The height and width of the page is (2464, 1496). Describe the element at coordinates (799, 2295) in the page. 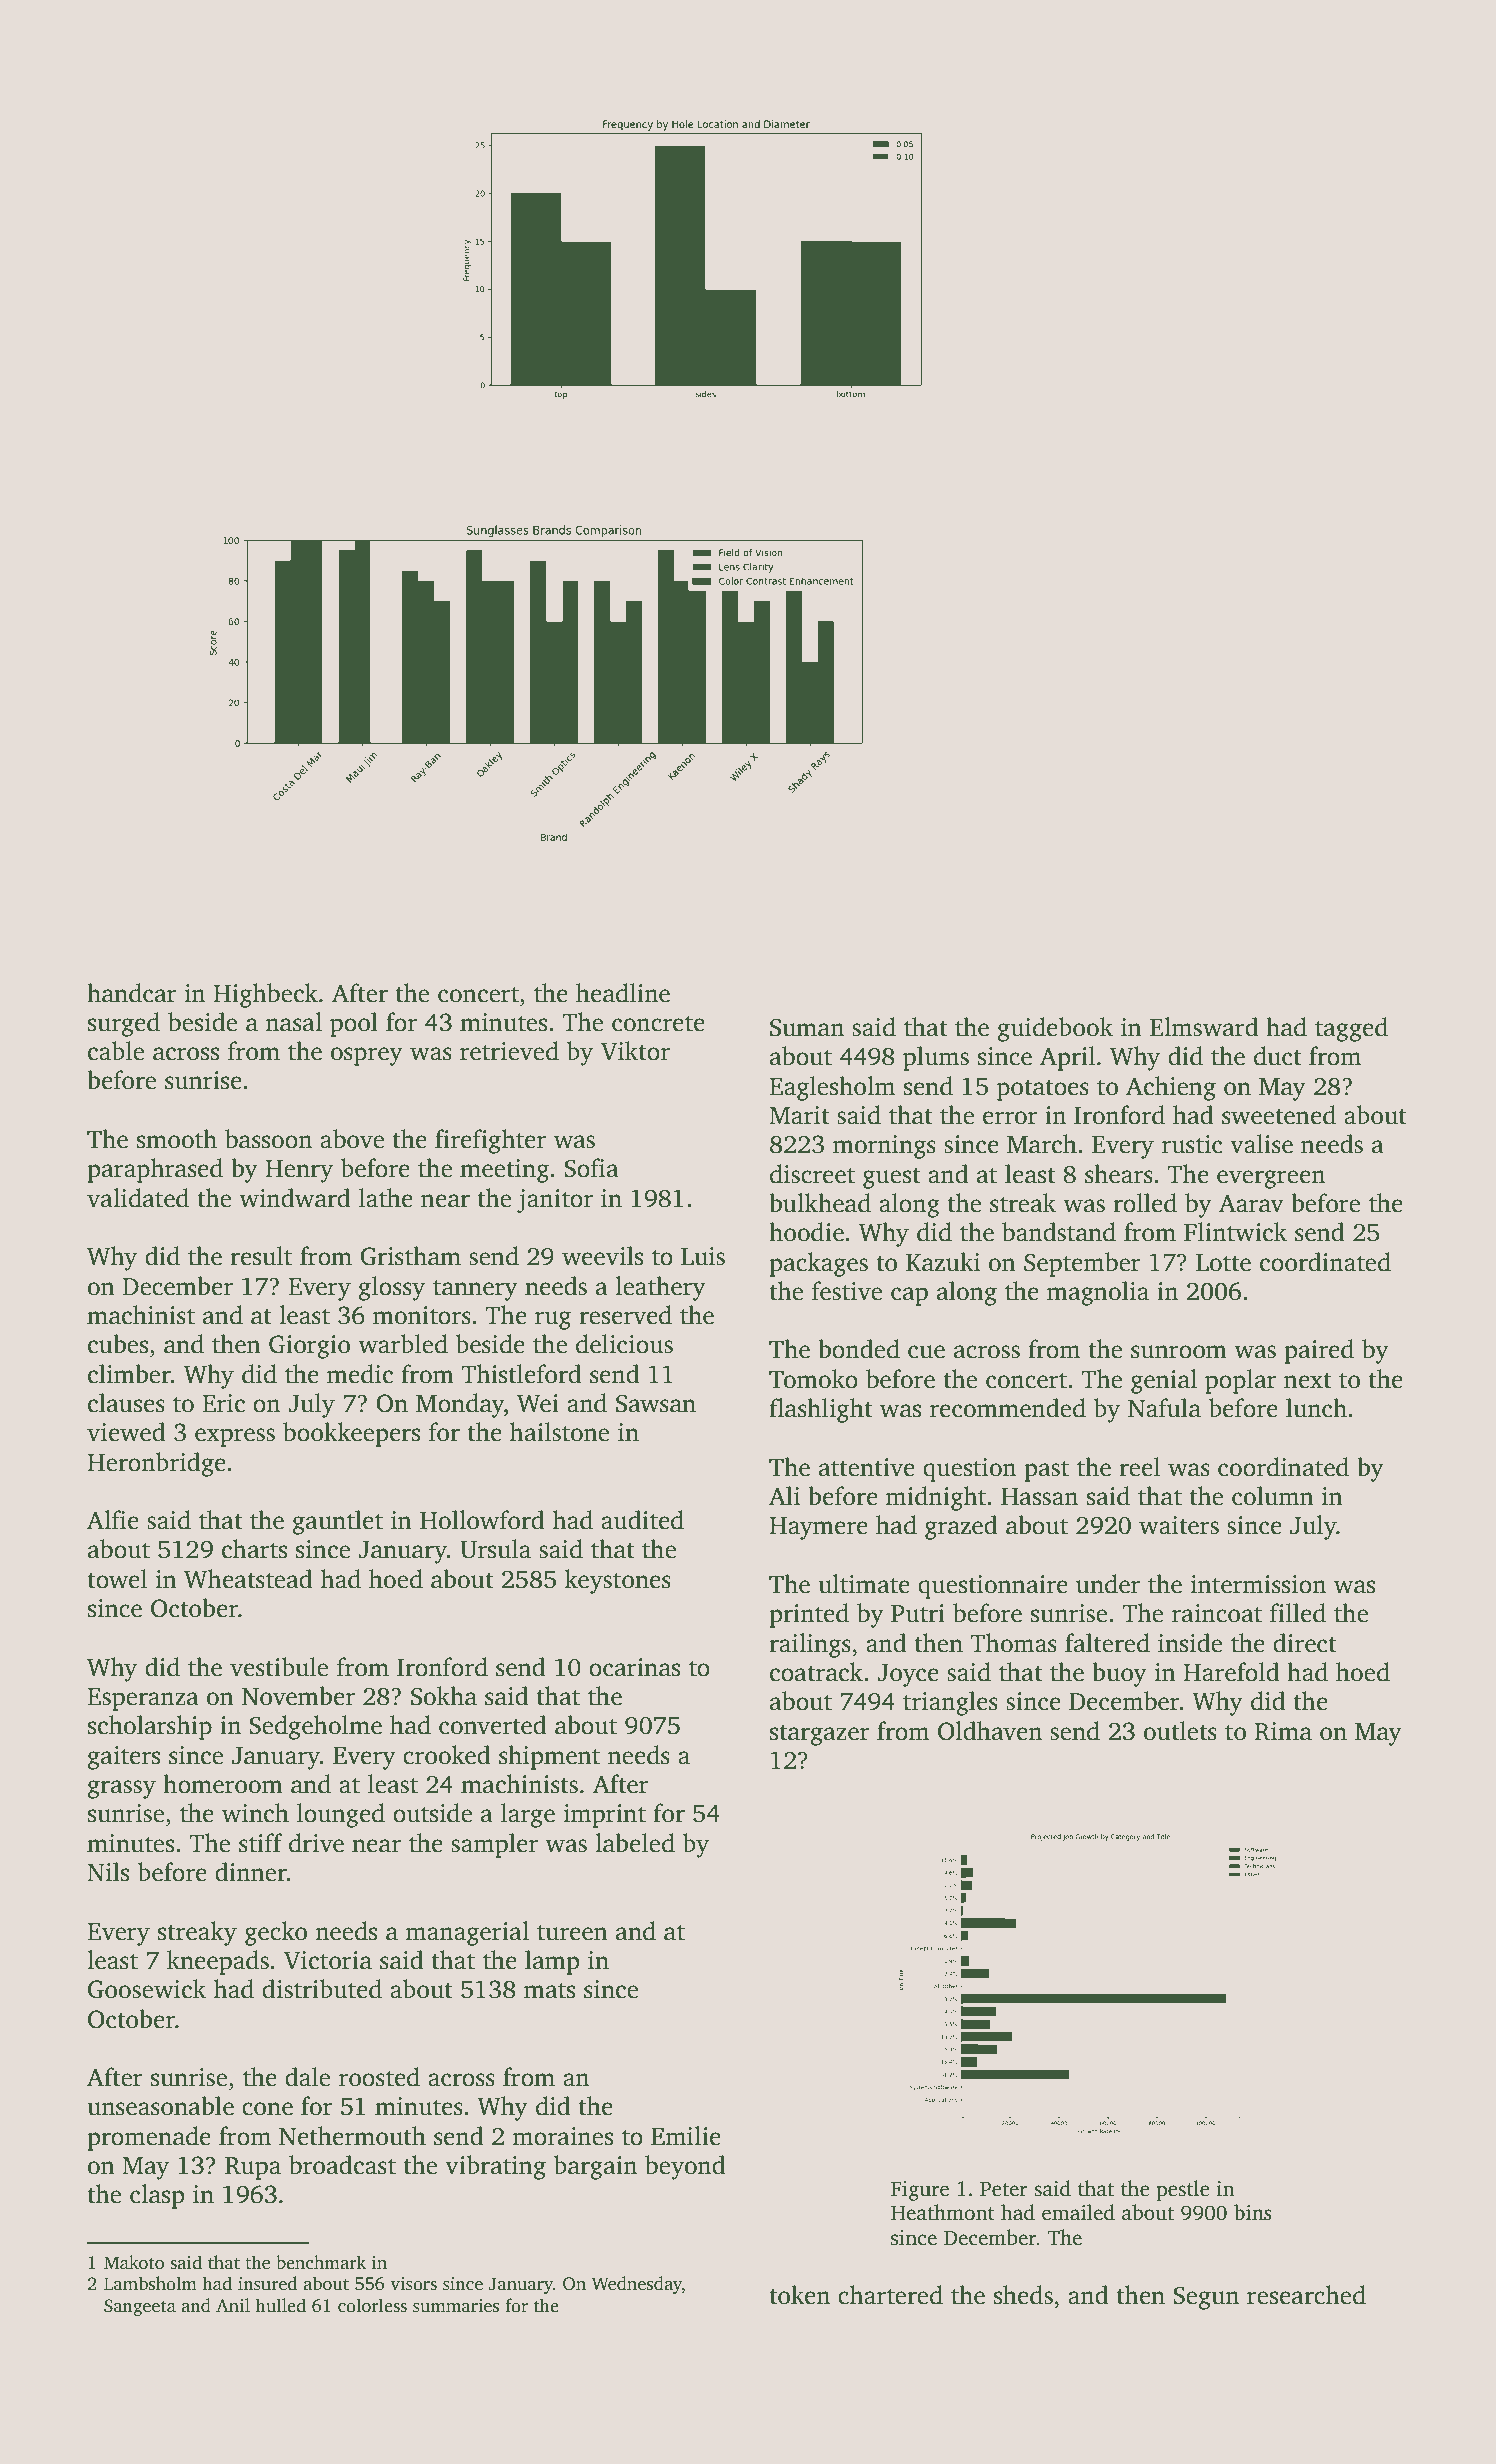

I see `token` at that location.
